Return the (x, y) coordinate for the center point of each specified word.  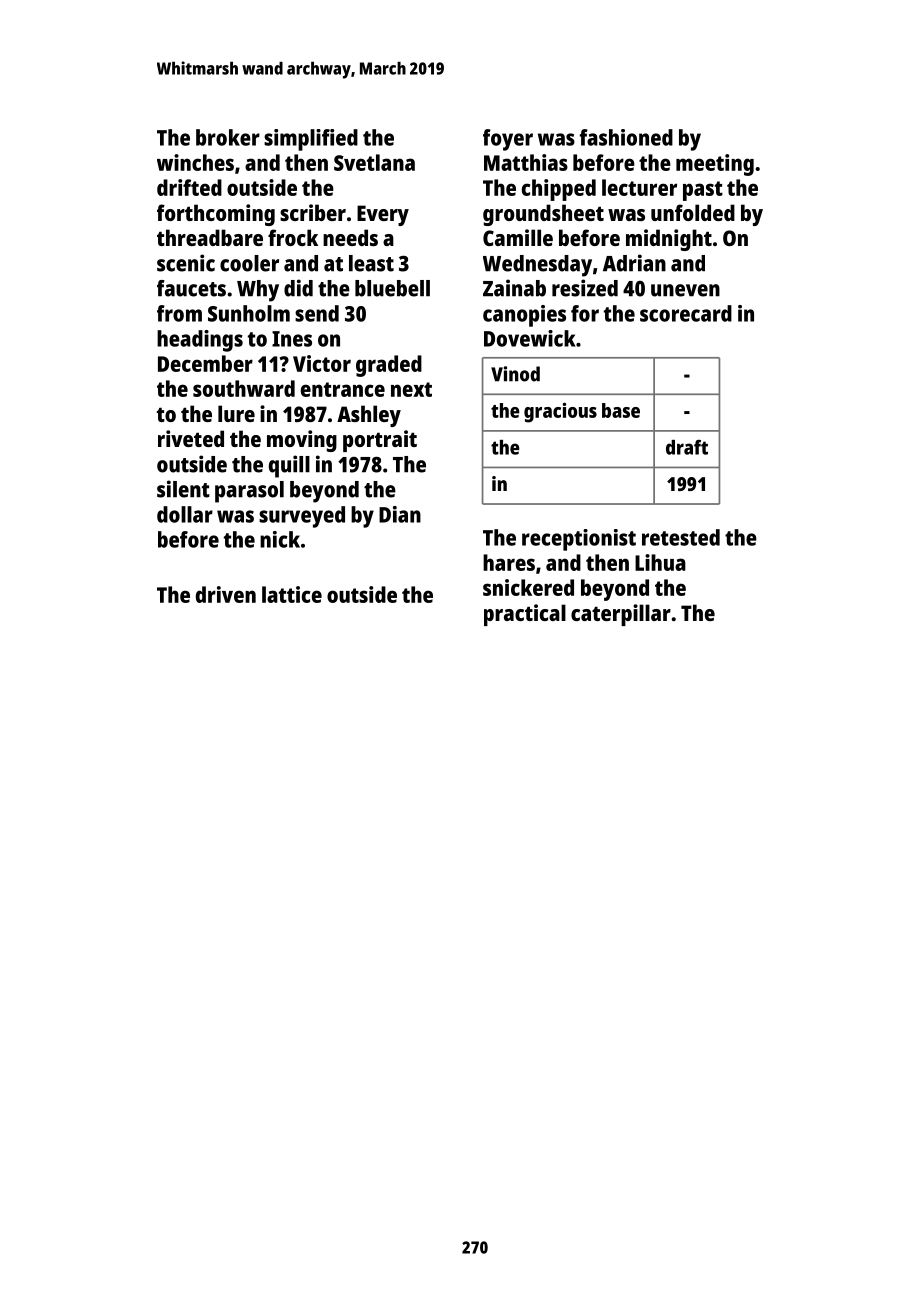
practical (525, 615)
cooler (249, 263)
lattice (292, 594)
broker (228, 137)
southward (244, 388)
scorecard (686, 313)
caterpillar (621, 615)
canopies (524, 316)
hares (509, 562)
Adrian (634, 263)
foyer (508, 140)
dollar (185, 514)
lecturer (639, 187)
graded (389, 366)
